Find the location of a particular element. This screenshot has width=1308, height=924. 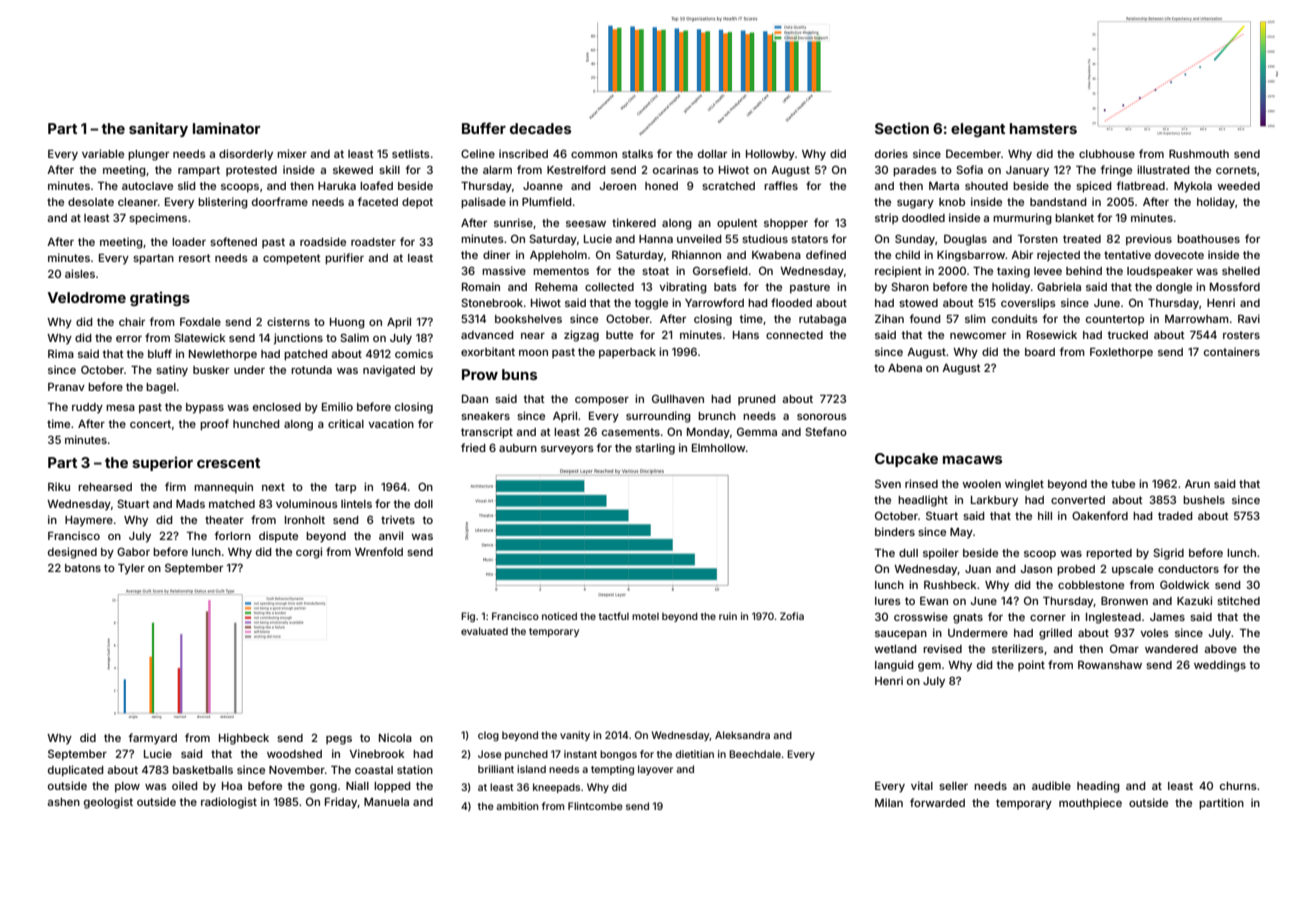

Elmhollow is located at coordinates (719, 448).
